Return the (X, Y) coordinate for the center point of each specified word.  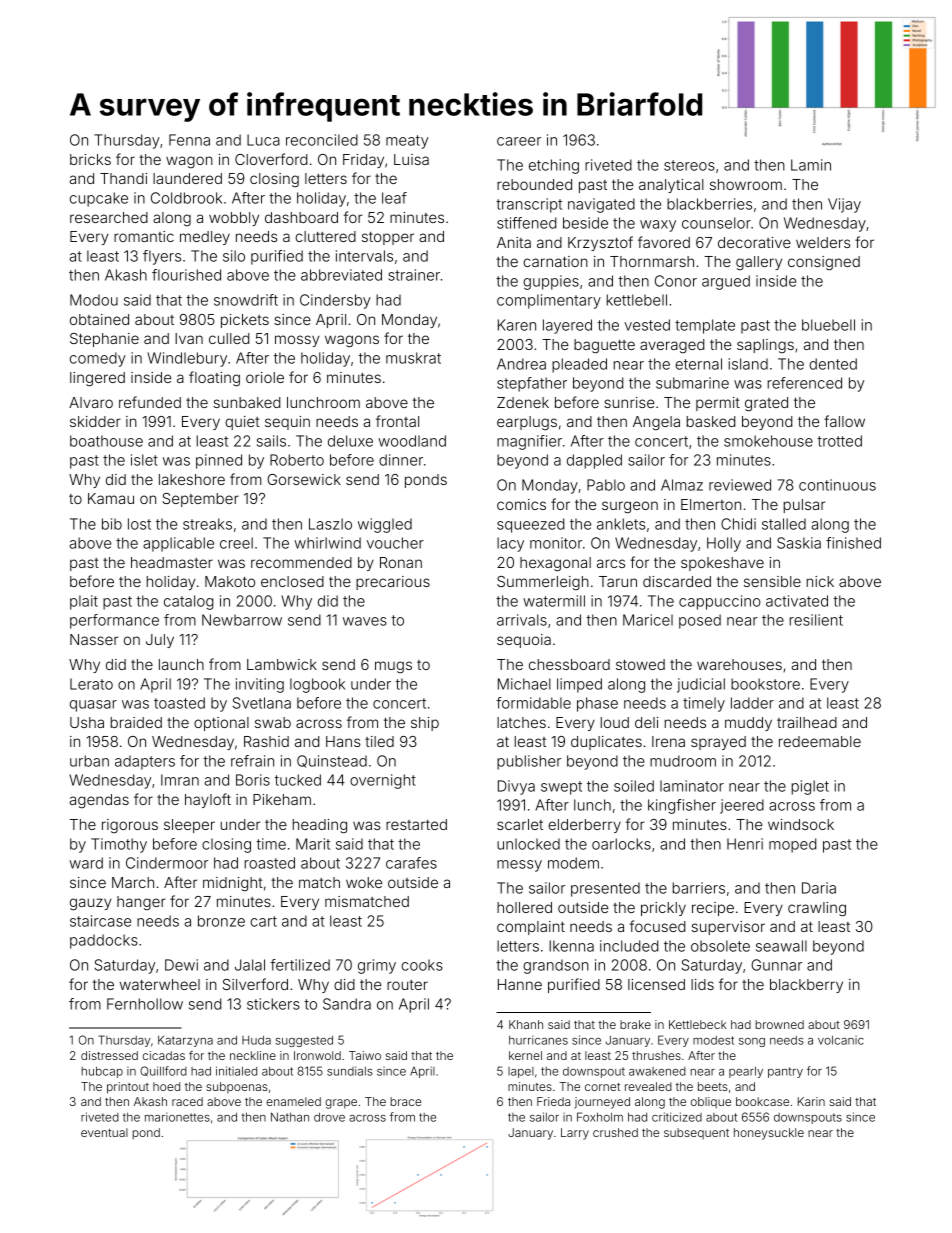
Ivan (189, 338)
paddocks (104, 941)
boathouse (106, 441)
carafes (411, 863)
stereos (689, 165)
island (748, 364)
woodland (412, 441)
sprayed (718, 743)
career (519, 141)
